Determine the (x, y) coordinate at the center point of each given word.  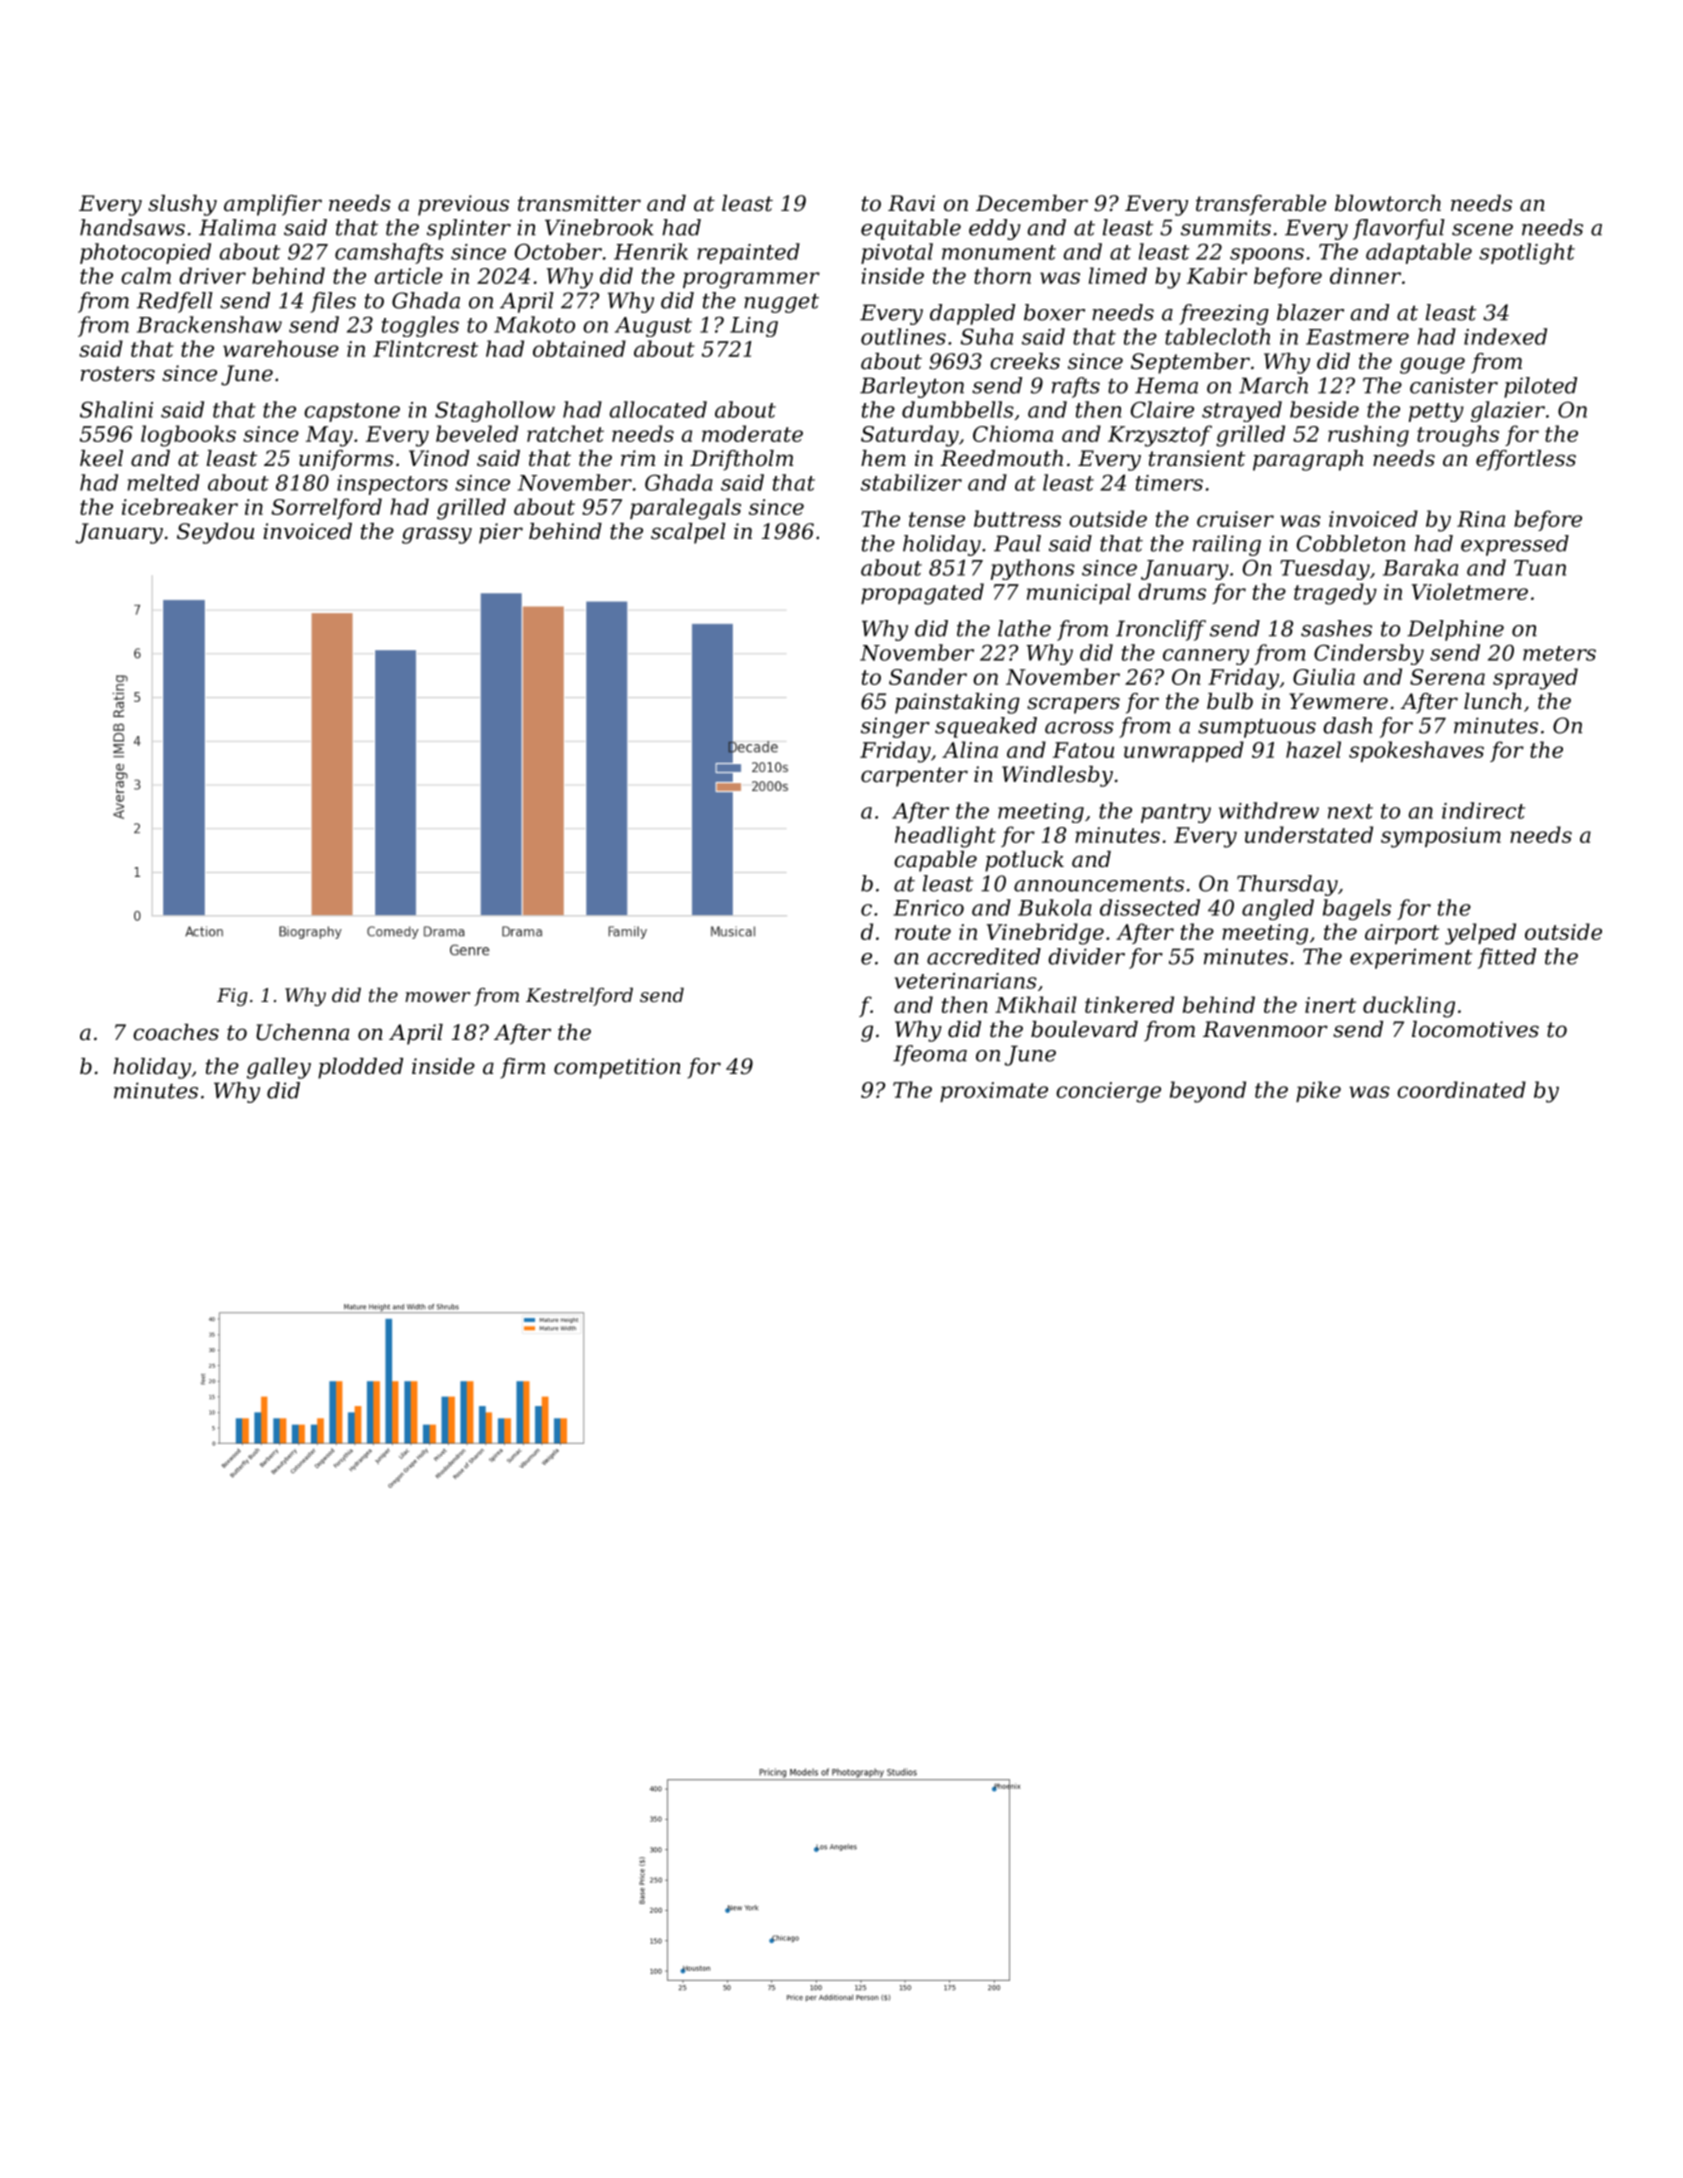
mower (438, 997)
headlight (945, 837)
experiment (1411, 958)
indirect (1483, 810)
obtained (579, 348)
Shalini (116, 409)
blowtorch (1388, 203)
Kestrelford (579, 996)
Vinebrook (599, 227)
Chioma (1013, 433)
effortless (1526, 460)
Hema (1166, 385)
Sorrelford (326, 508)
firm (522, 1068)
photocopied (145, 253)
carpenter (914, 777)
